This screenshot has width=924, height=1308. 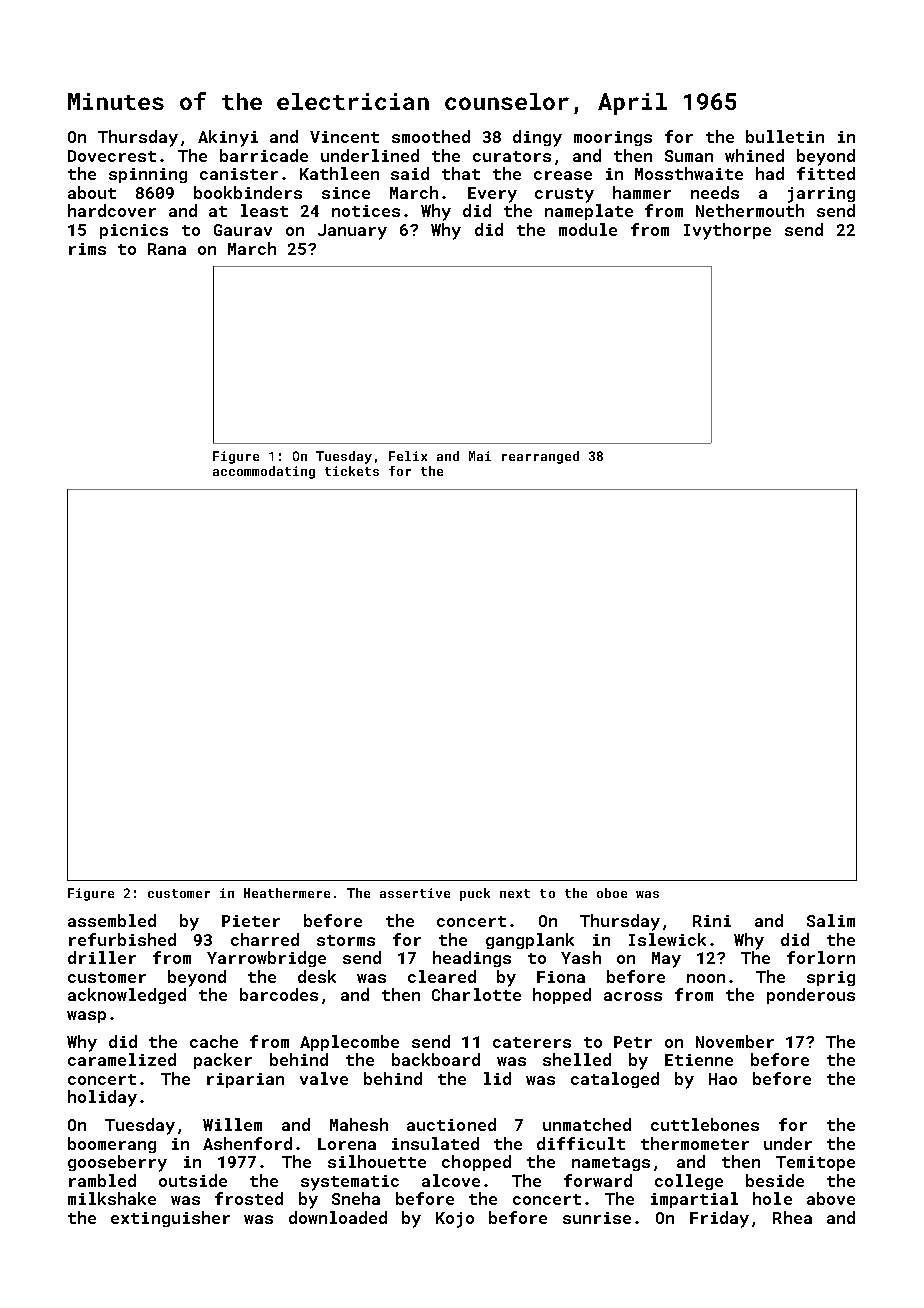 What do you see at coordinates (264, 472) in the screenshot?
I see `accommodating` at bounding box center [264, 472].
